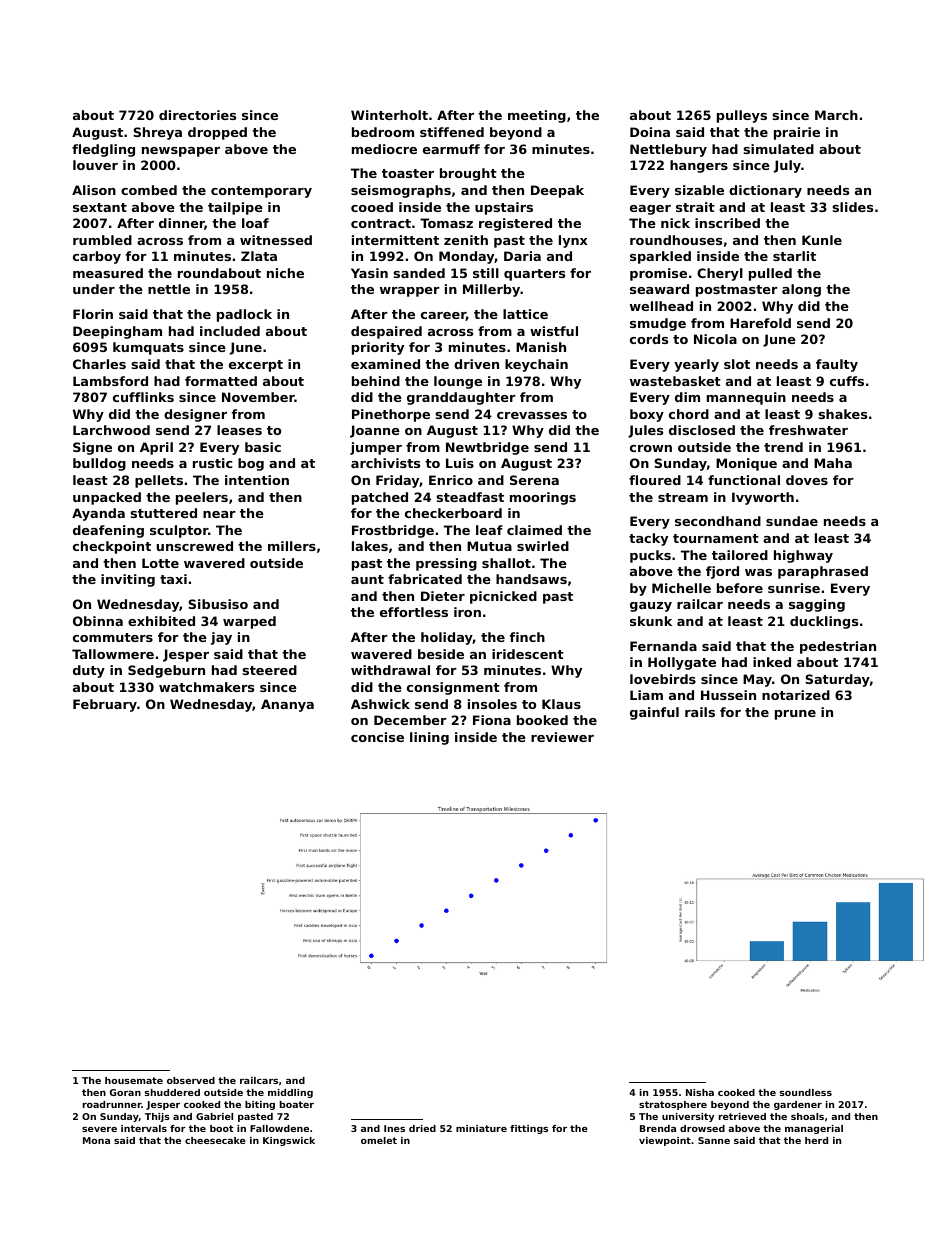 The width and height of the screenshot is (952, 1233). What do you see at coordinates (134, 1080) in the screenshot?
I see `housemate` at bounding box center [134, 1080].
